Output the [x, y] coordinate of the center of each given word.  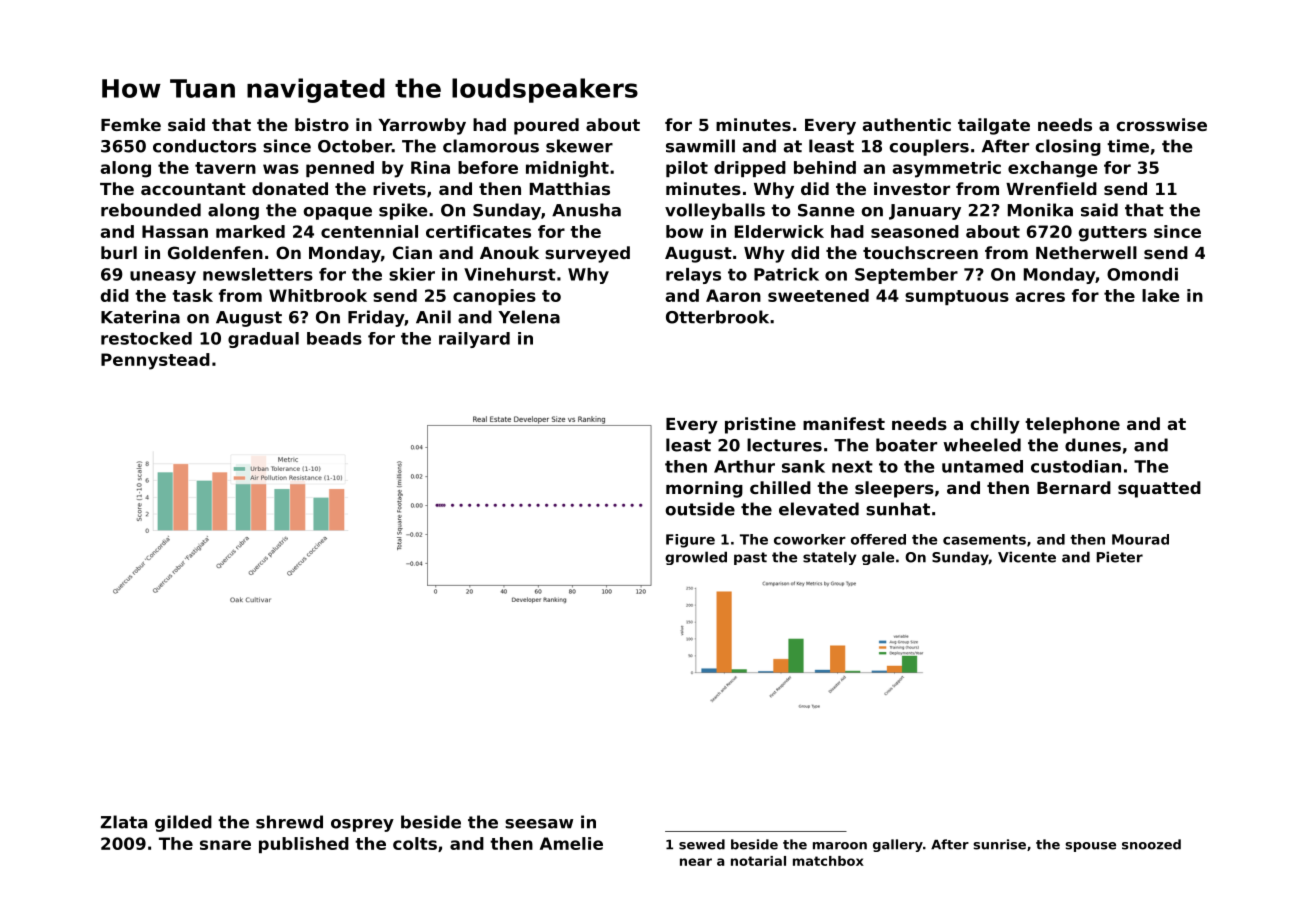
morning [704, 489]
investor [912, 188]
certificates [478, 231]
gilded [183, 823]
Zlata [123, 822]
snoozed [1151, 844]
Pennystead [155, 361]
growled [696, 558]
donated [290, 188]
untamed [982, 466]
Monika [1040, 210]
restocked [146, 338]
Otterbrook [717, 317]
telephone [1072, 425]
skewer [579, 146]
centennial [369, 231]
